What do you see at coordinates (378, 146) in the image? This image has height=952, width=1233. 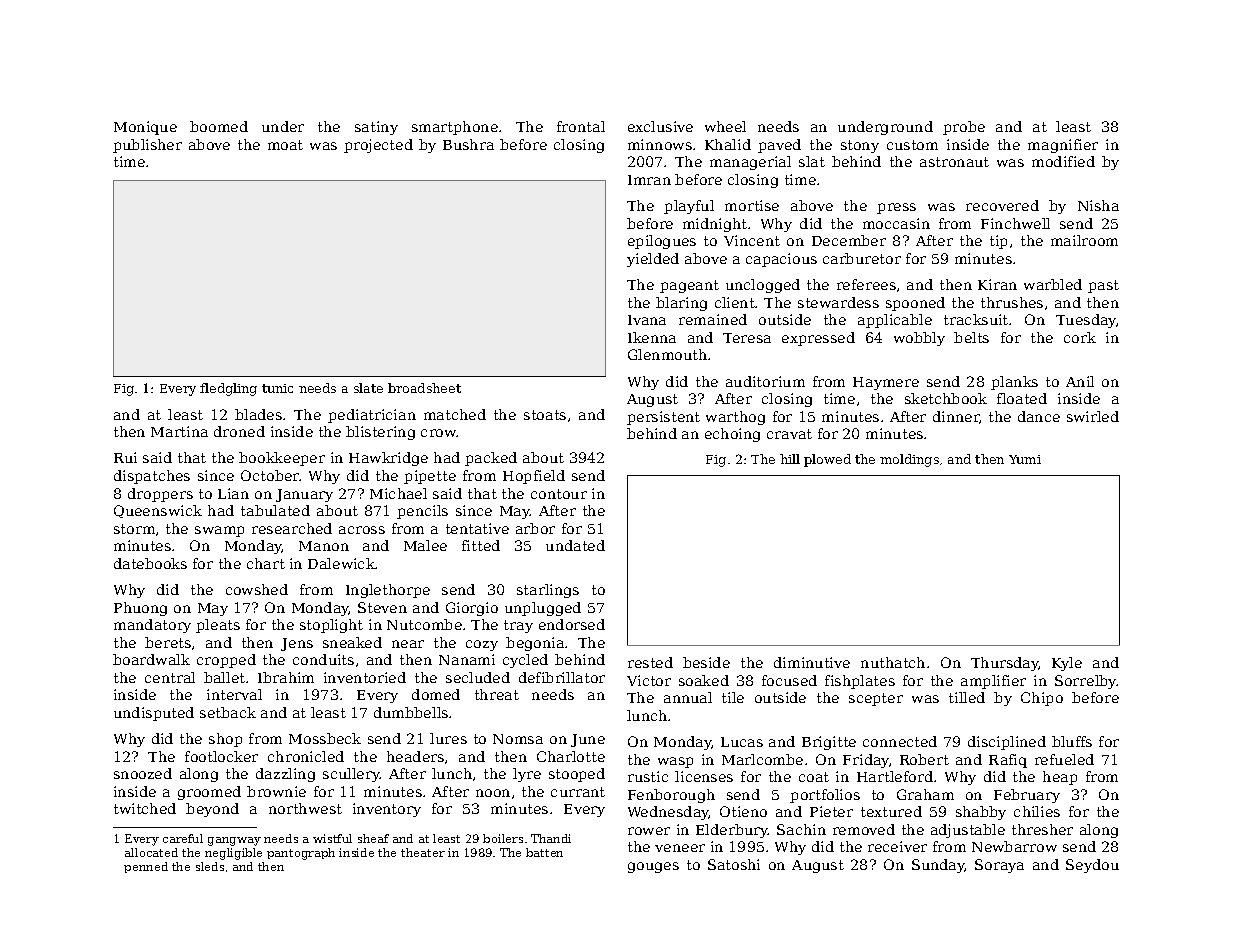 I see `projected` at bounding box center [378, 146].
